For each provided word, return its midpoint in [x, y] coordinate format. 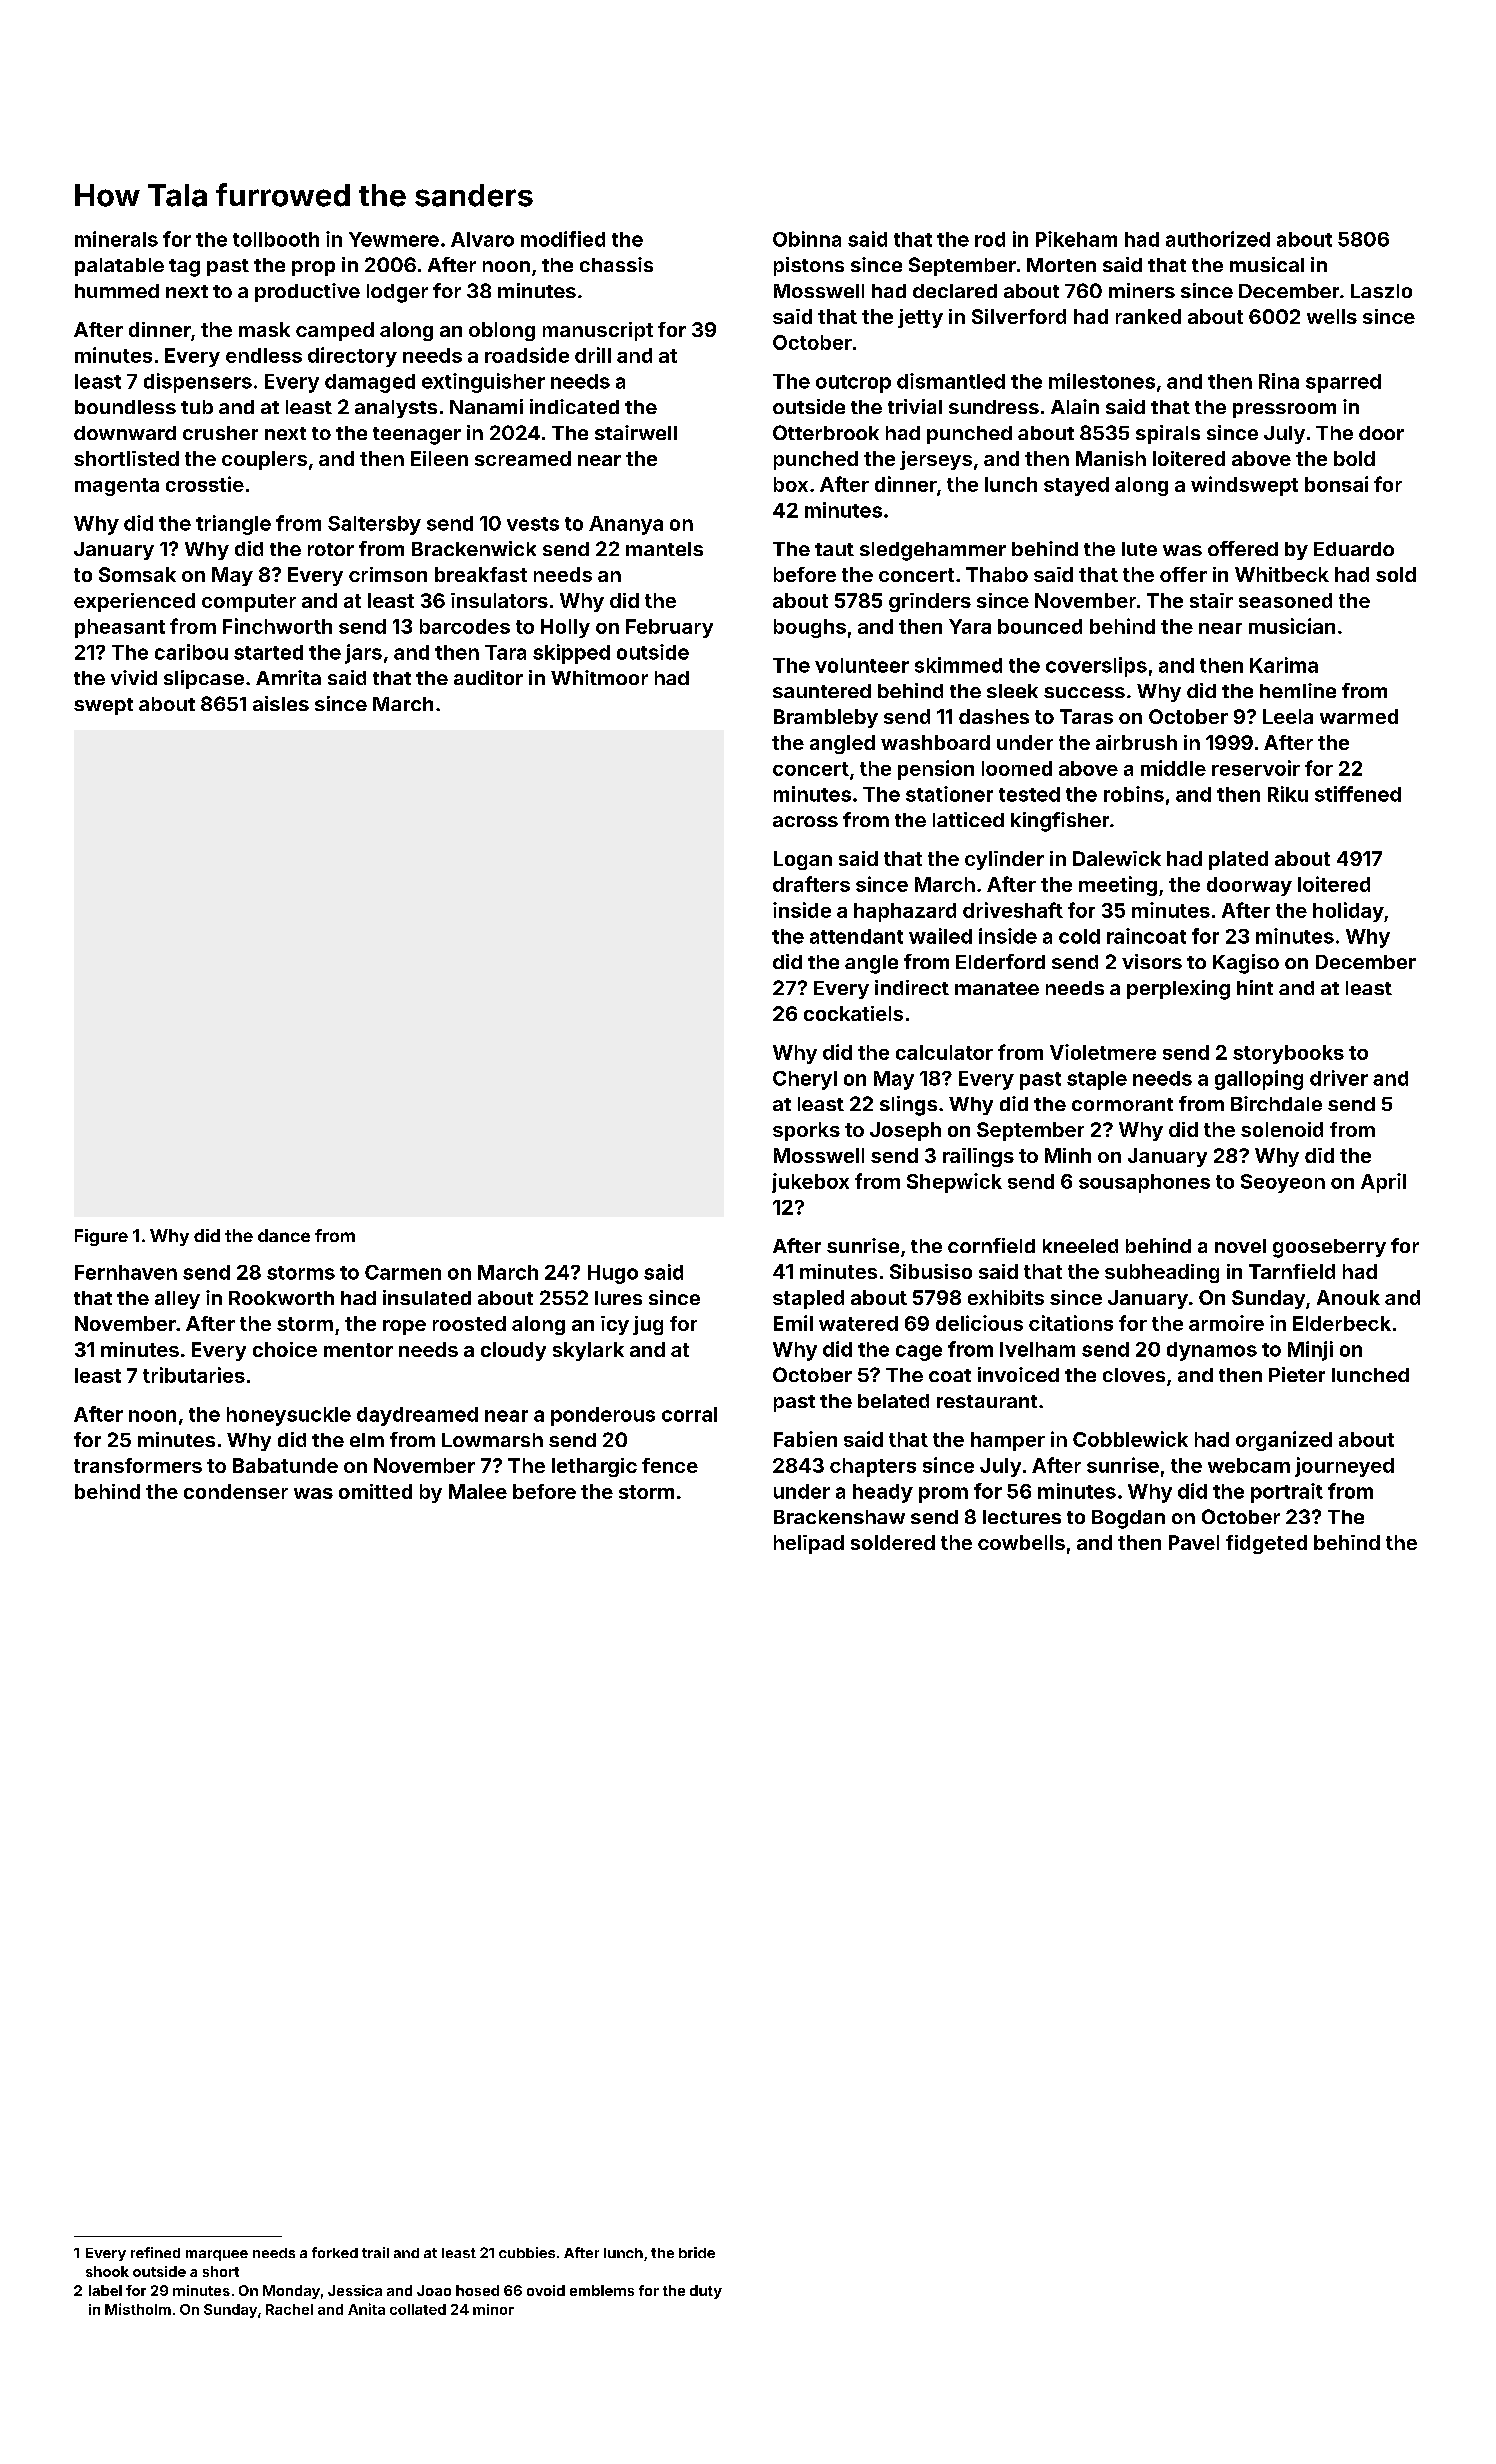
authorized [1218, 239]
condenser [236, 1491]
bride [697, 2252]
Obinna [807, 239]
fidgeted [1266, 1544]
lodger [397, 293]
